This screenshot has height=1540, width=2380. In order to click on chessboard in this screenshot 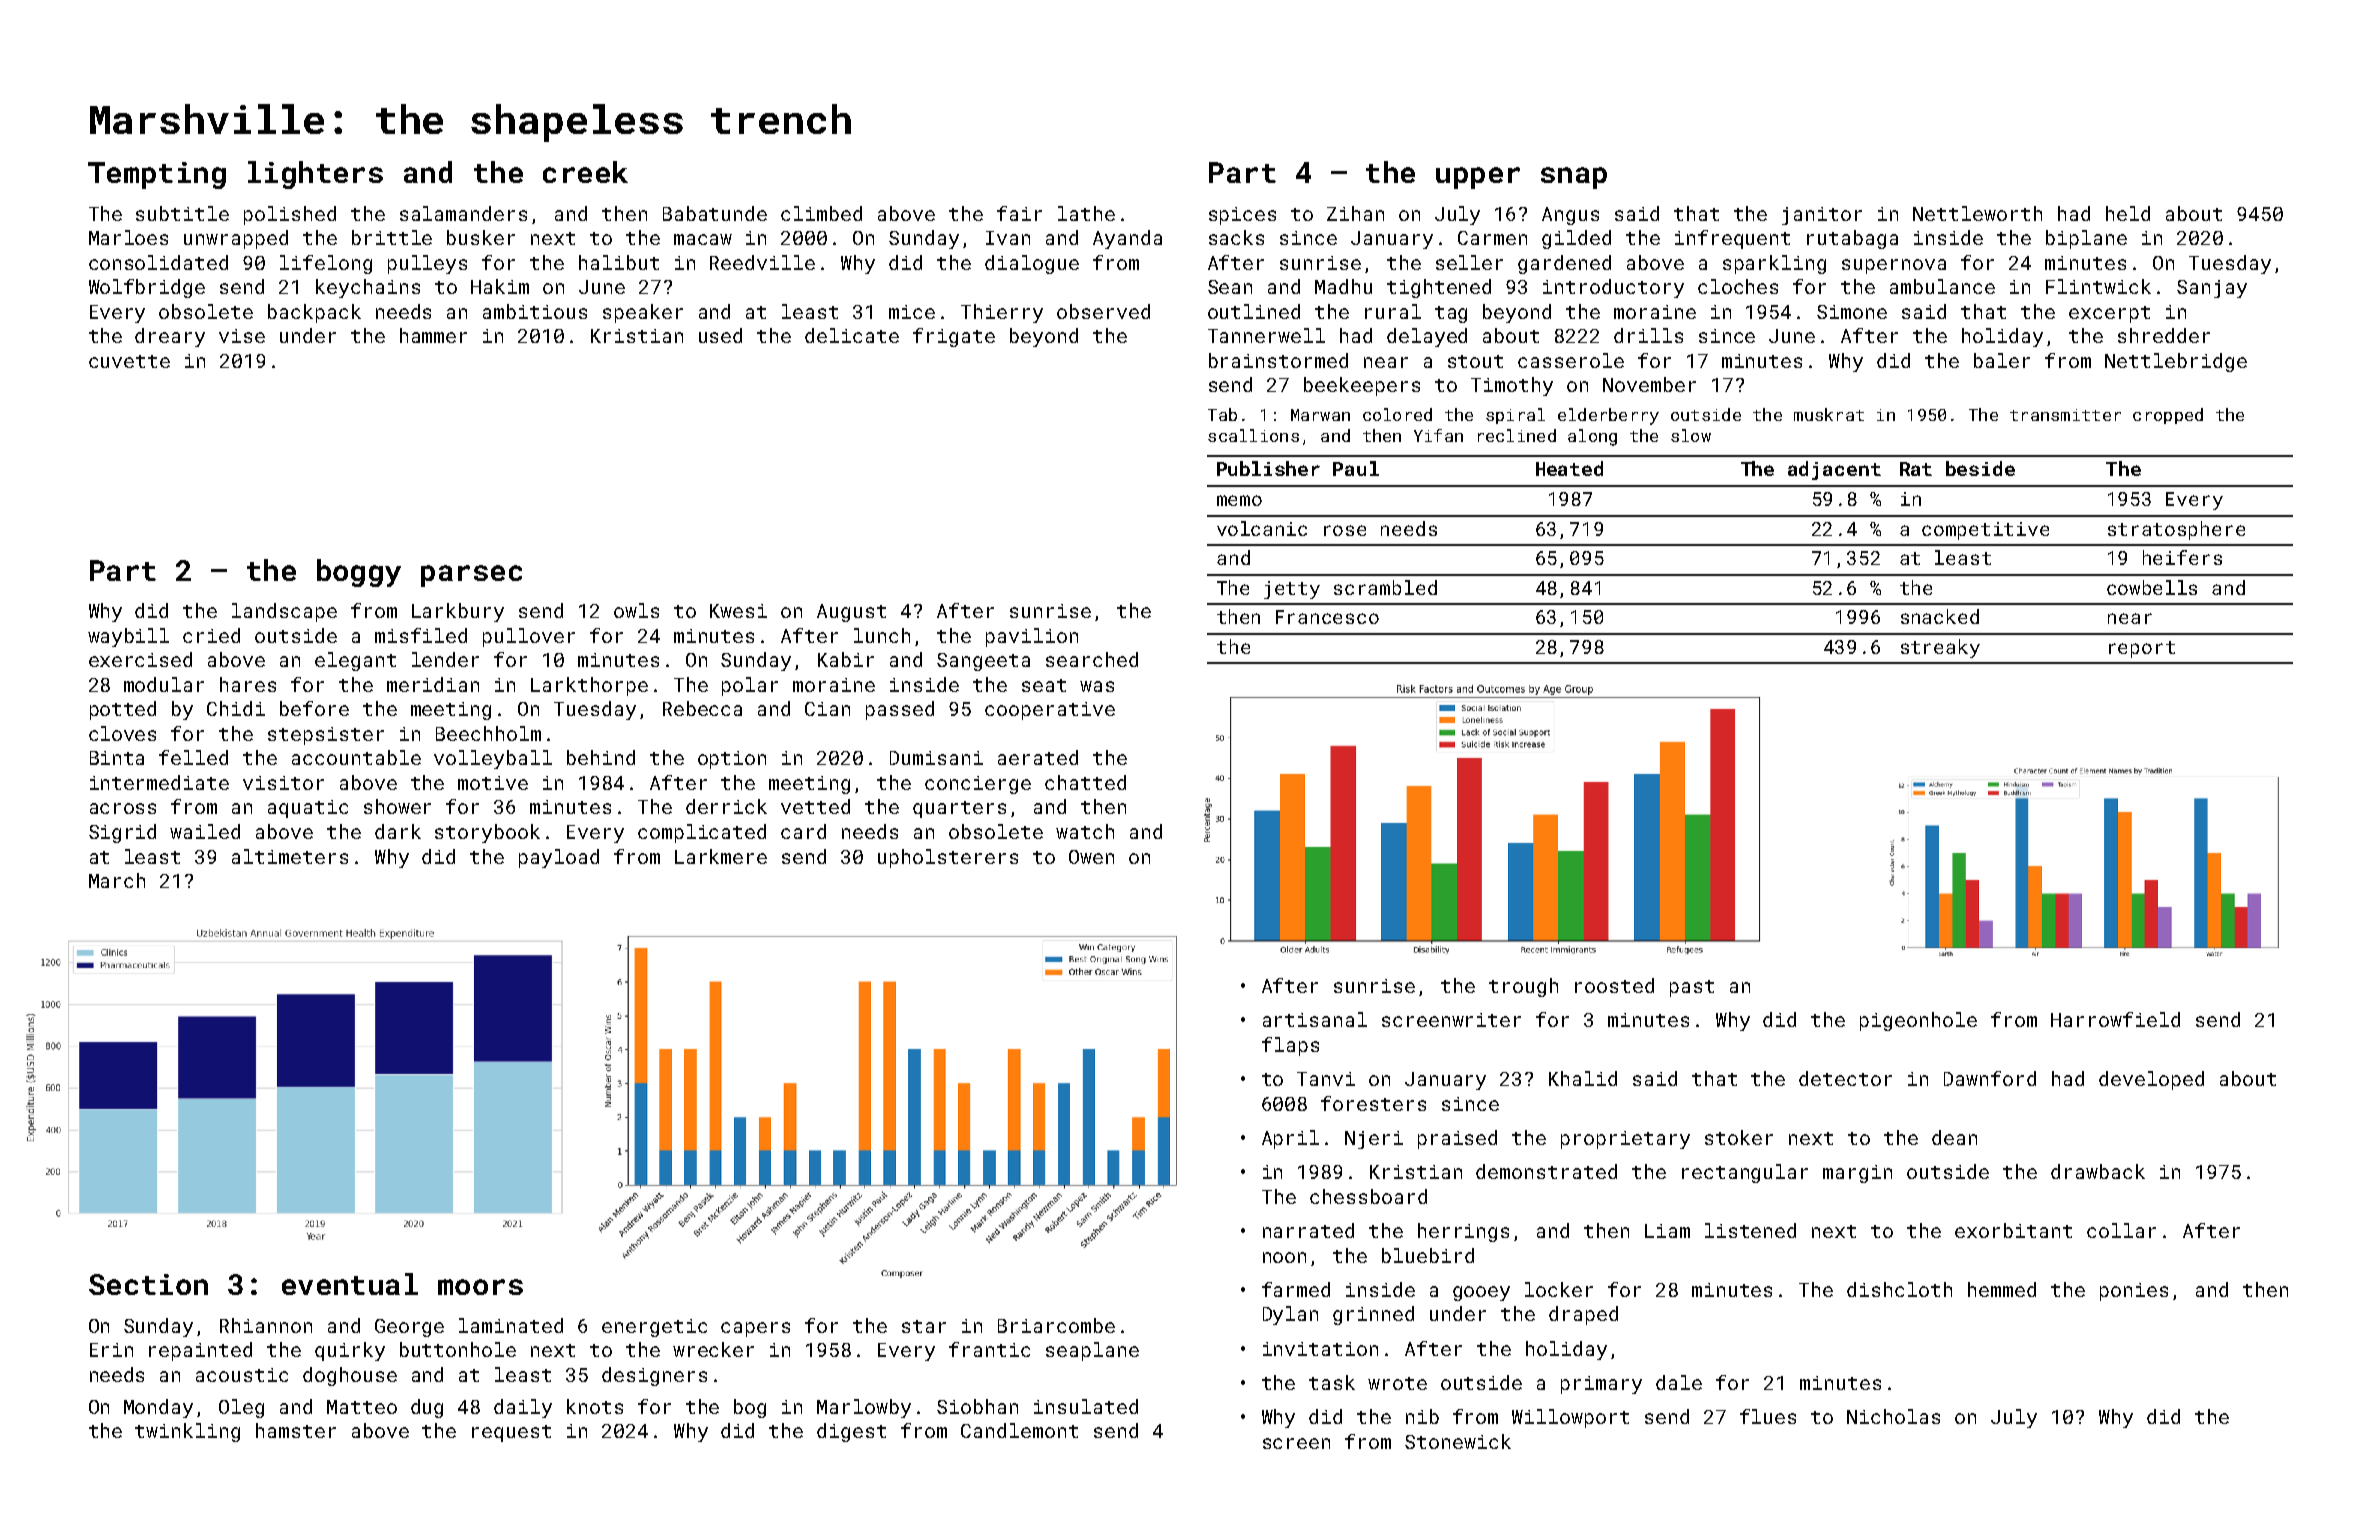, I will do `click(1368, 1196)`.
